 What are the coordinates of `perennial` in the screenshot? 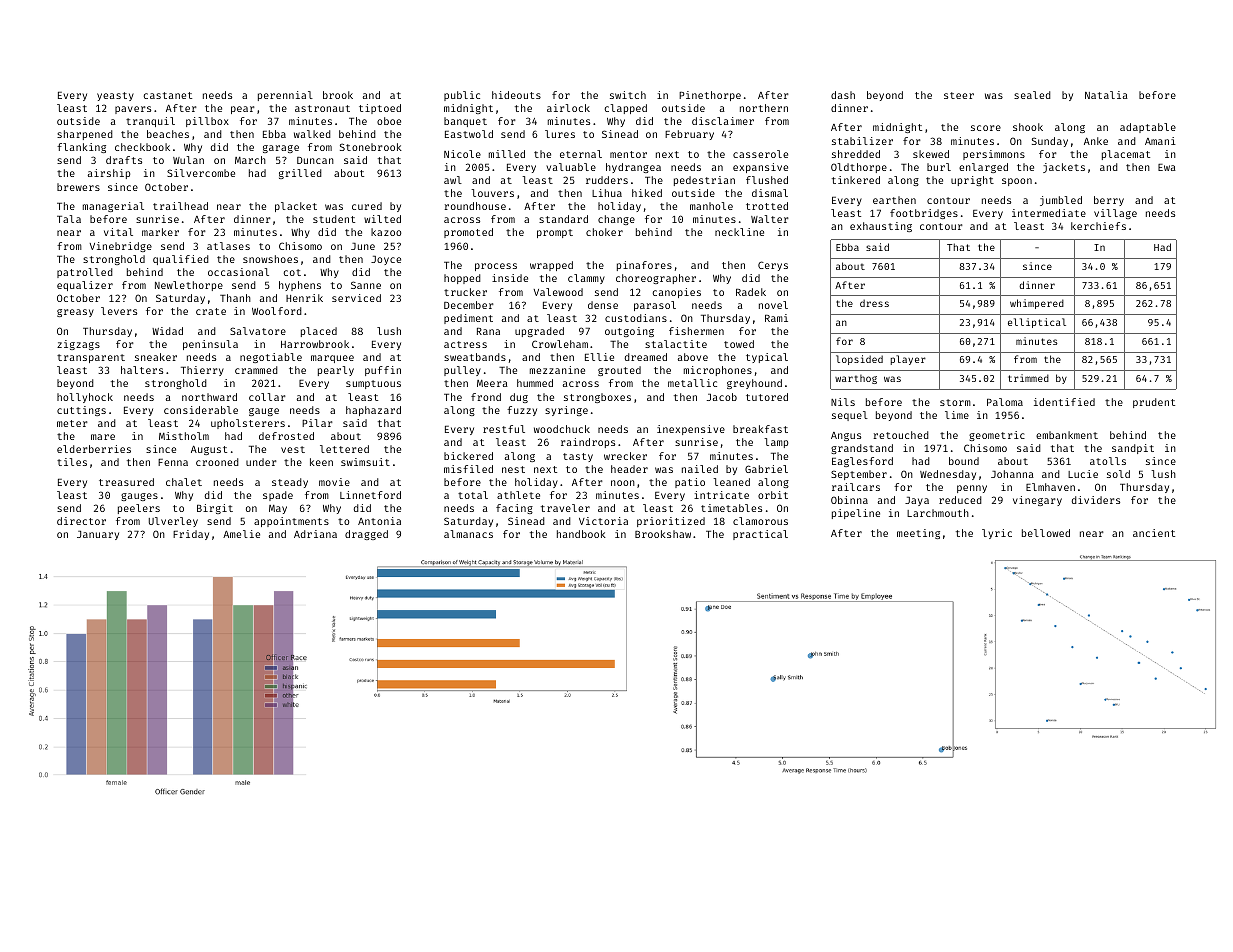 It's located at (285, 96).
